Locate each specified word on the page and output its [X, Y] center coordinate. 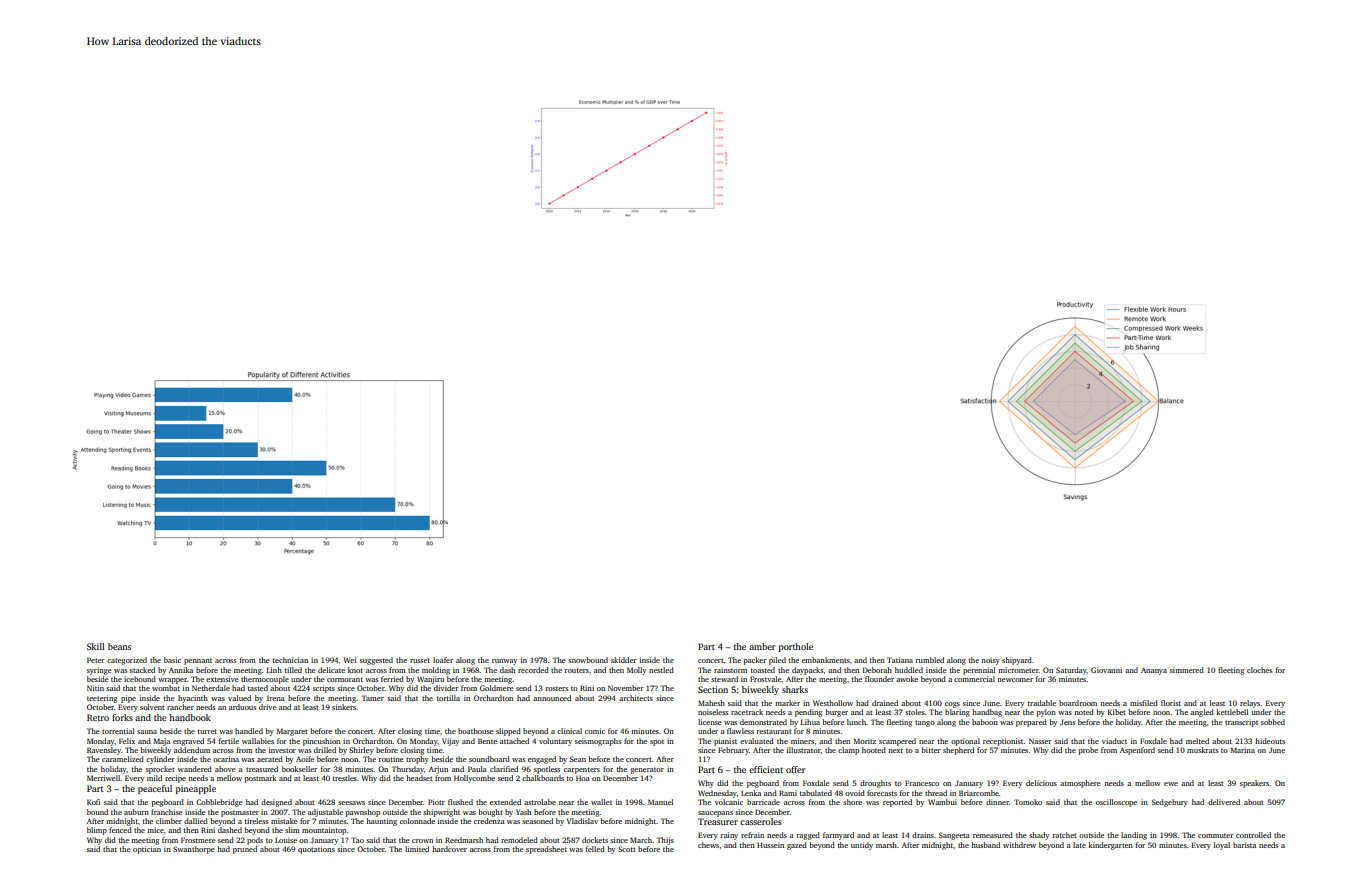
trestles [344, 778]
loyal [1222, 846]
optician [147, 850]
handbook [190, 717]
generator [647, 770]
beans [119, 646]
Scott [627, 849]
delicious [1041, 783]
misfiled [1144, 703]
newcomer [1015, 680]
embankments [826, 660]
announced [552, 698]
